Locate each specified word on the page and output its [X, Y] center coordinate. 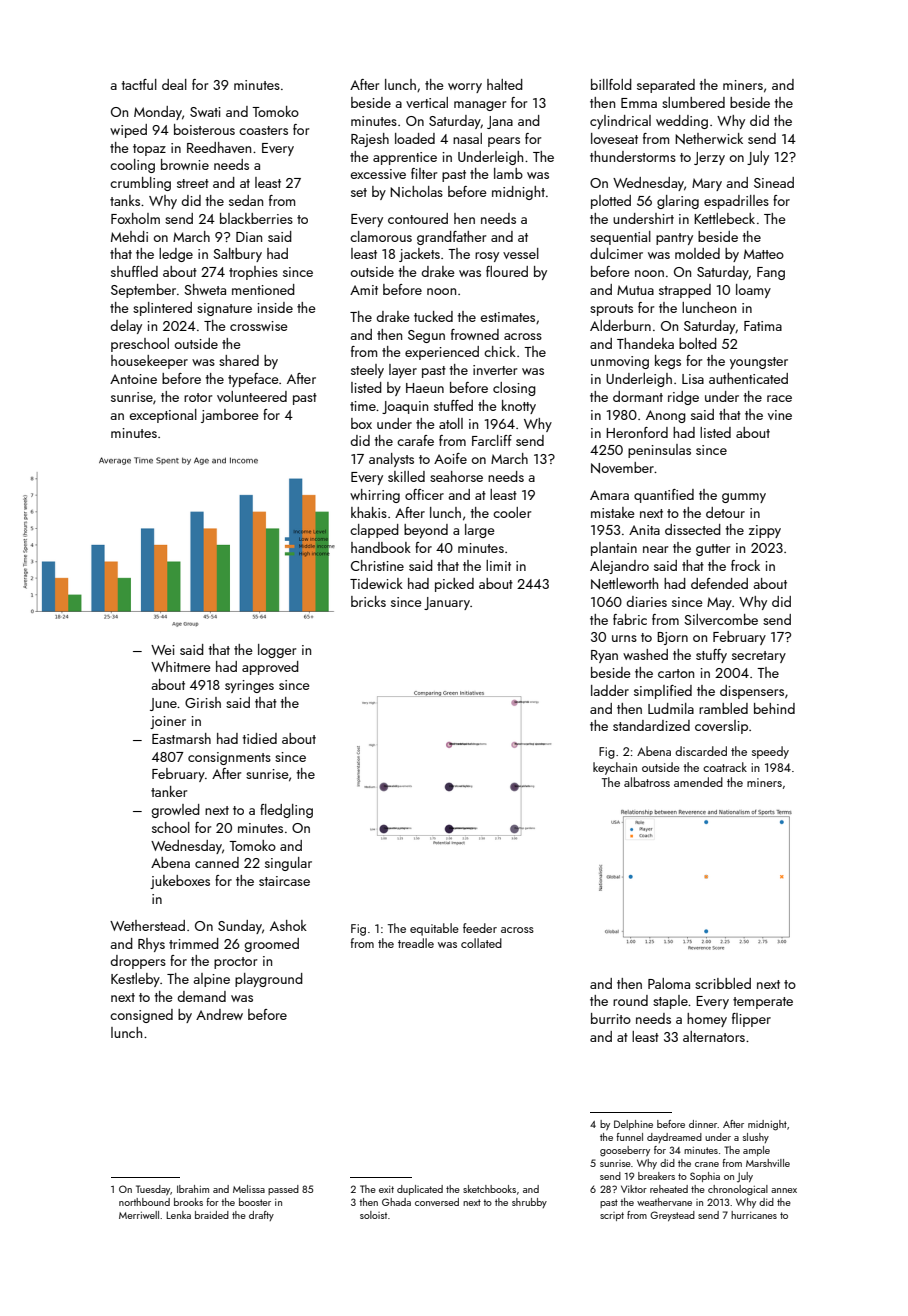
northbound [144, 1202]
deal [174, 84]
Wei [163, 650]
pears [504, 142]
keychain [615, 768]
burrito [611, 1018]
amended [698, 782]
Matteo [764, 254]
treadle [416, 943]
